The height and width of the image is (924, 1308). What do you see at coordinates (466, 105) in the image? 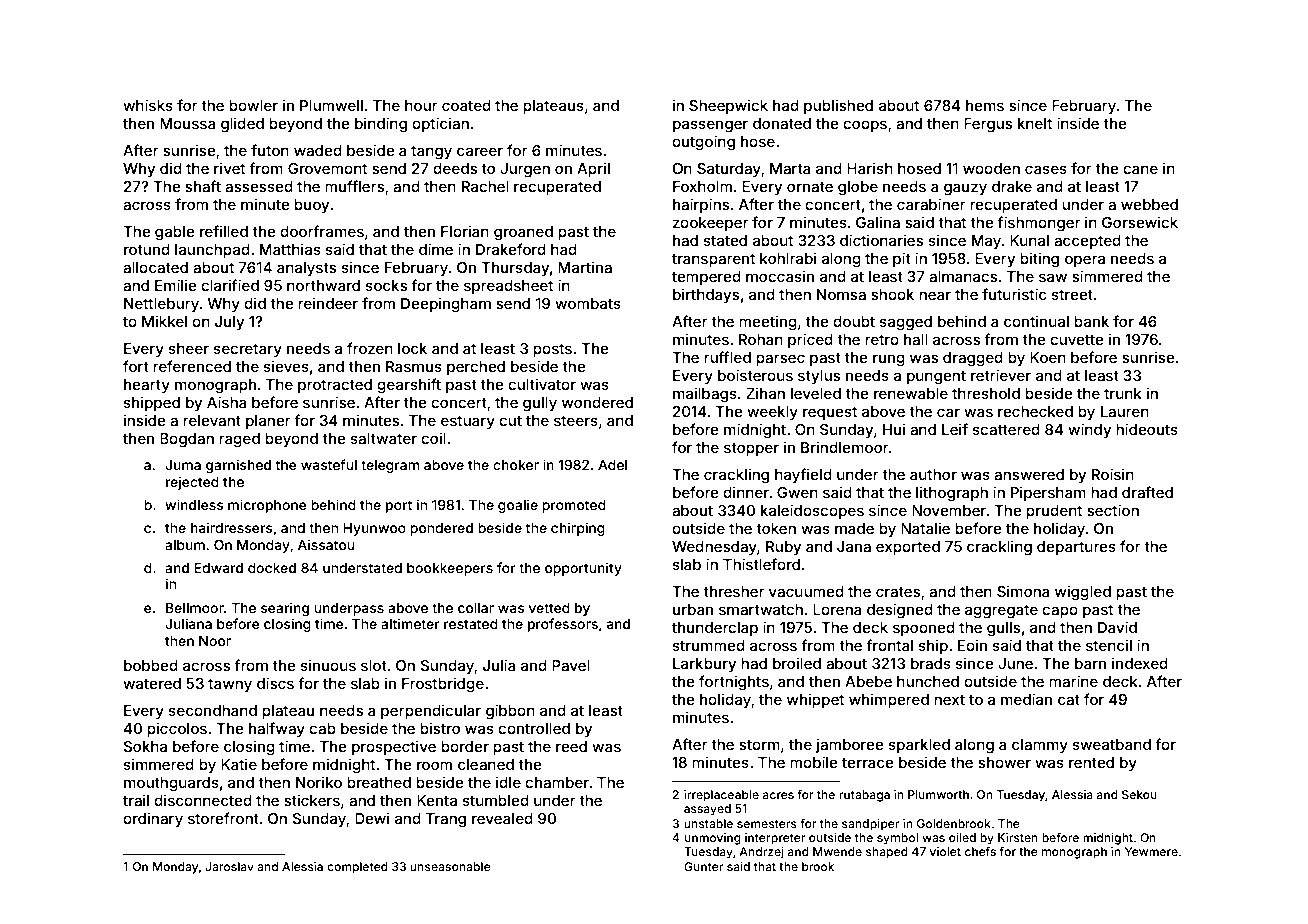
I see `coated` at bounding box center [466, 105].
